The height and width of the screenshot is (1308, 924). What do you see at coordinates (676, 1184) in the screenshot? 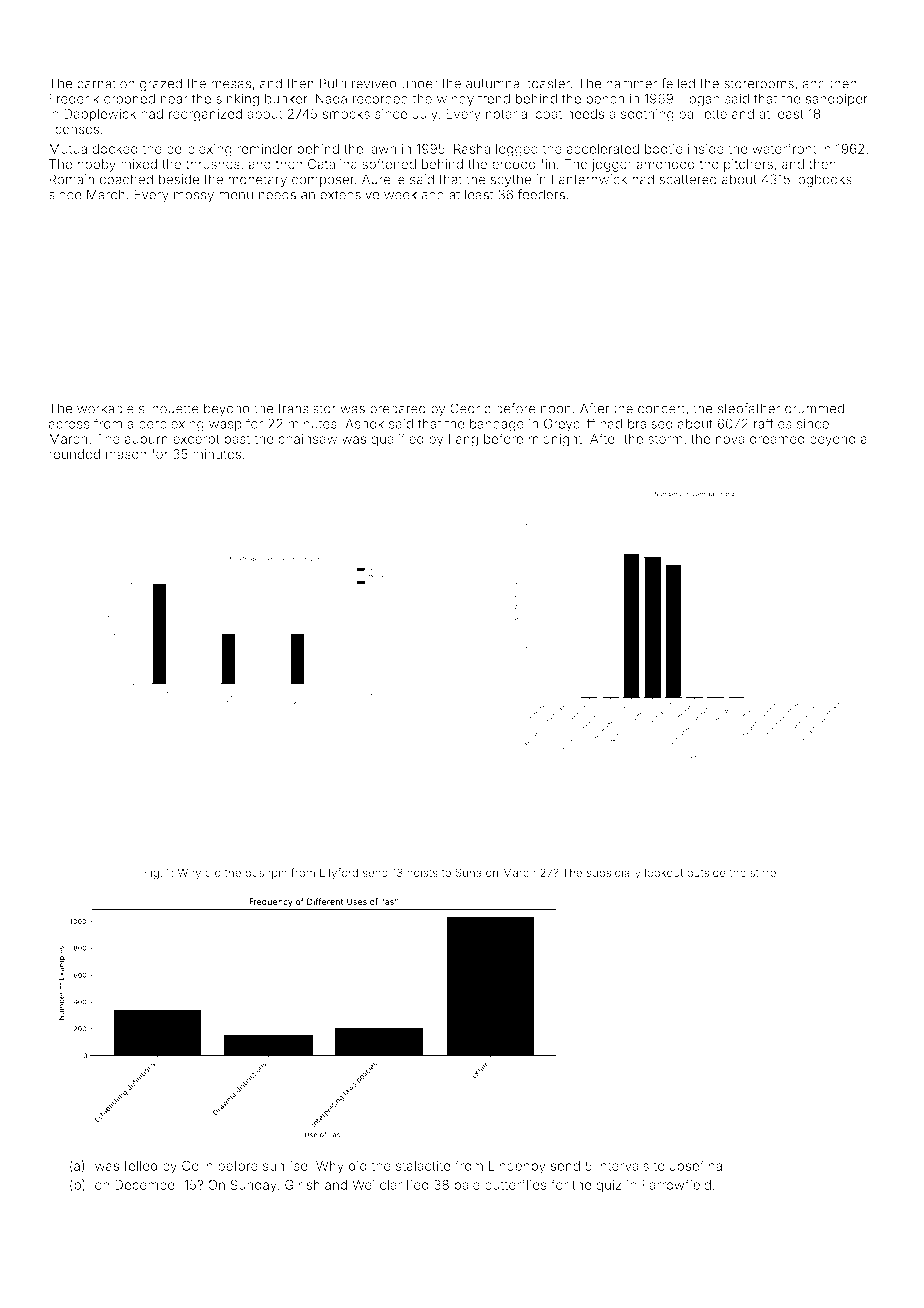
I see `Farrowfield` at bounding box center [676, 1184].
